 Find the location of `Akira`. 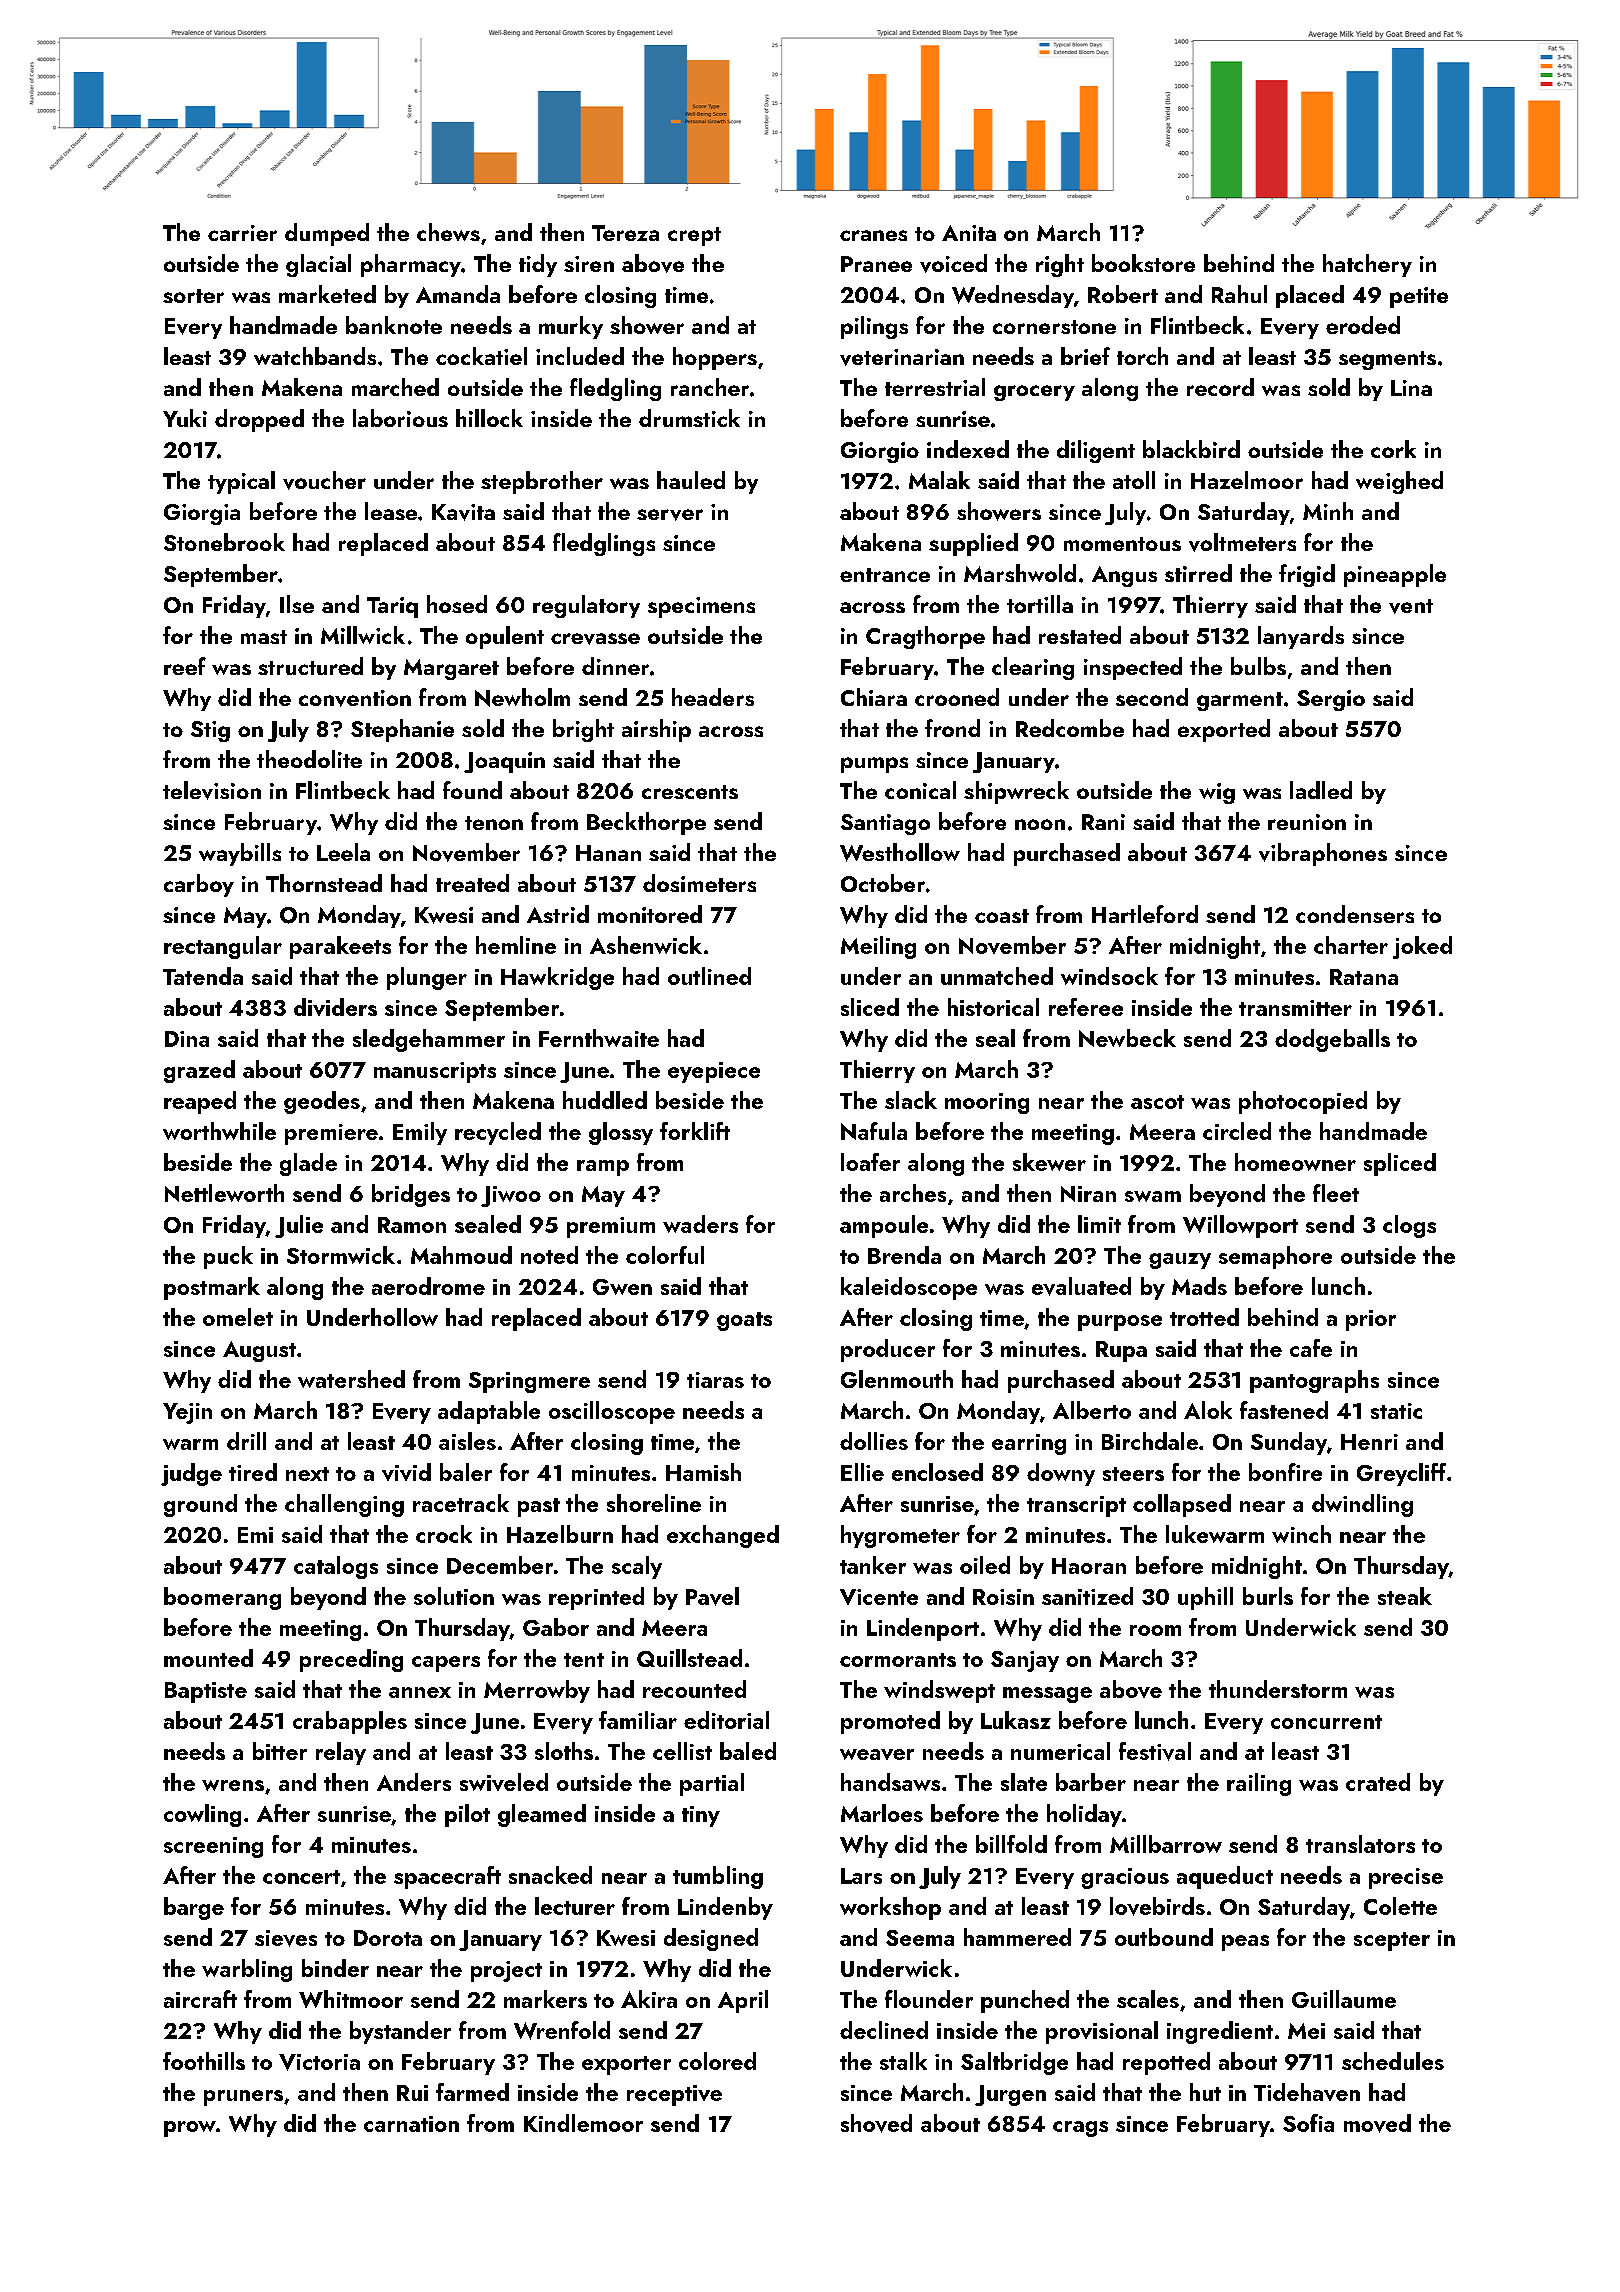

Akira is located at coordinates (649, 1999).
